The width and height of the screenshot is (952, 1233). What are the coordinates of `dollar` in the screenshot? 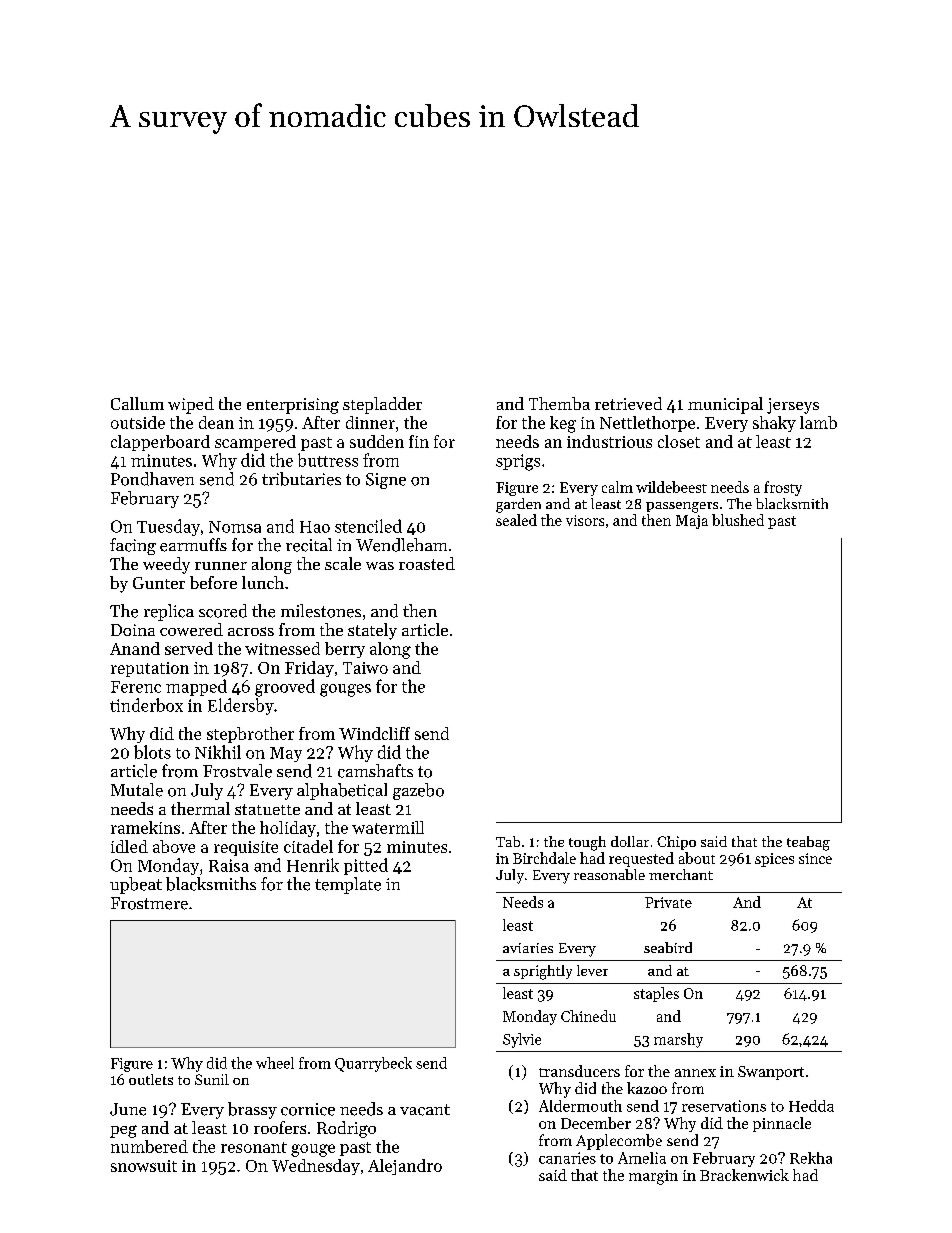 It's located at (630, 841).
